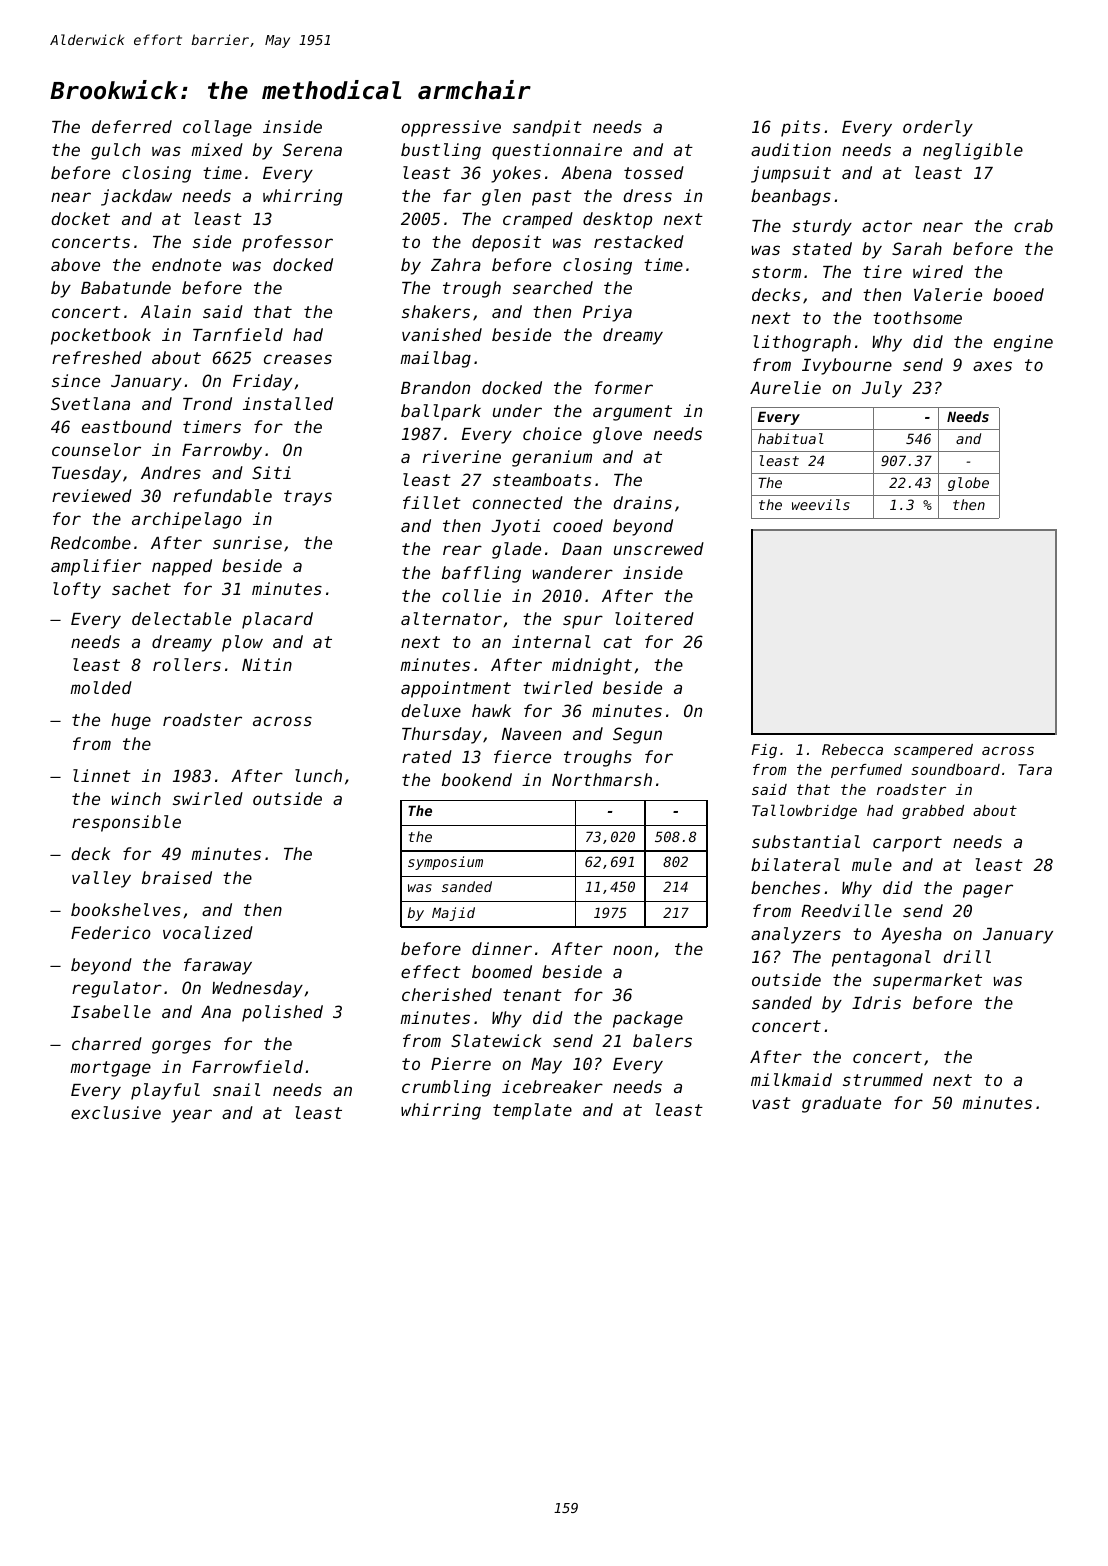 Image resolution: width=1108 pixels, height=1566 pixels. I want to click on drill, so click(967, 956).
